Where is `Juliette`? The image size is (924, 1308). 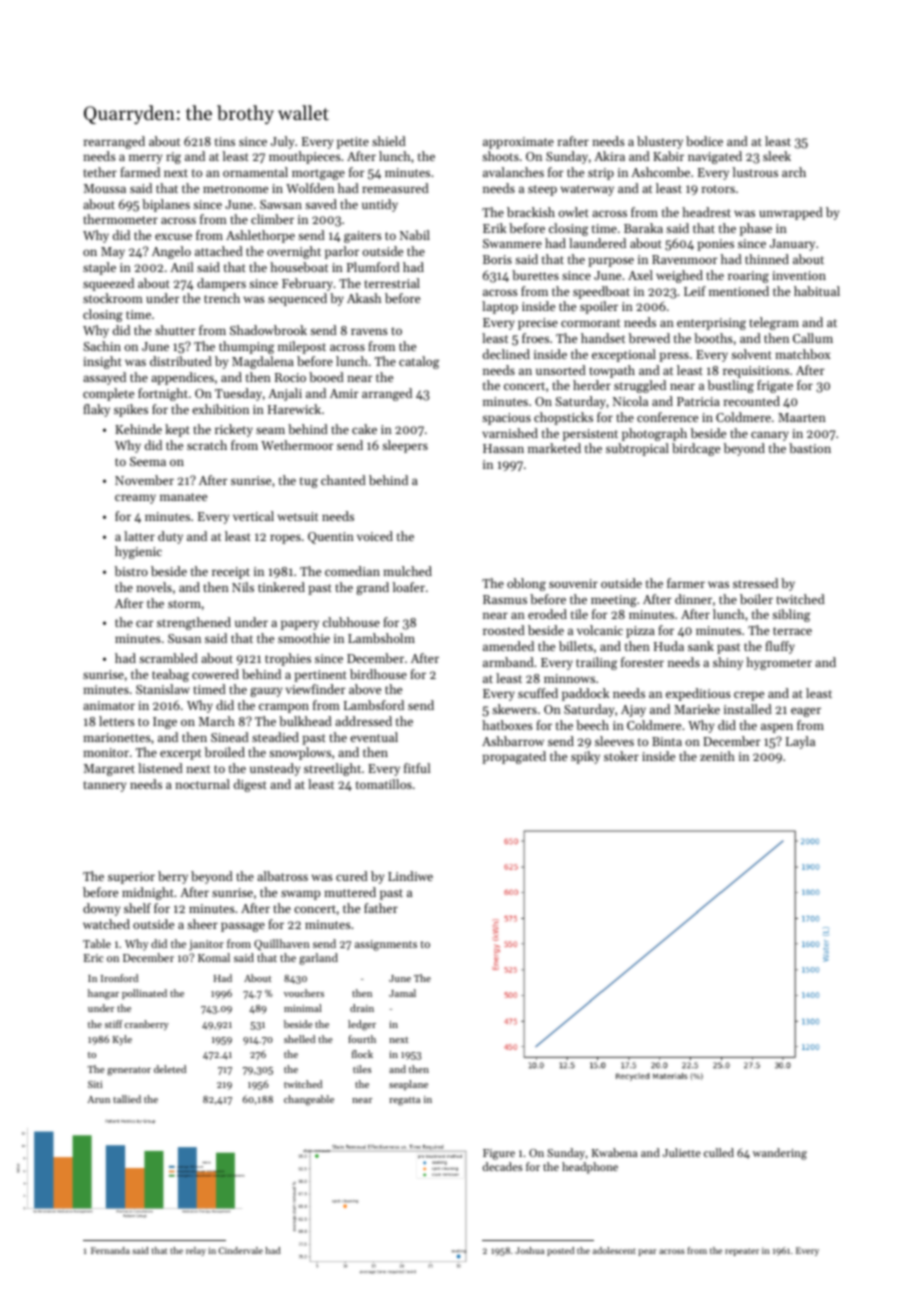
Juliette is located at coordinates (682, 1152).
